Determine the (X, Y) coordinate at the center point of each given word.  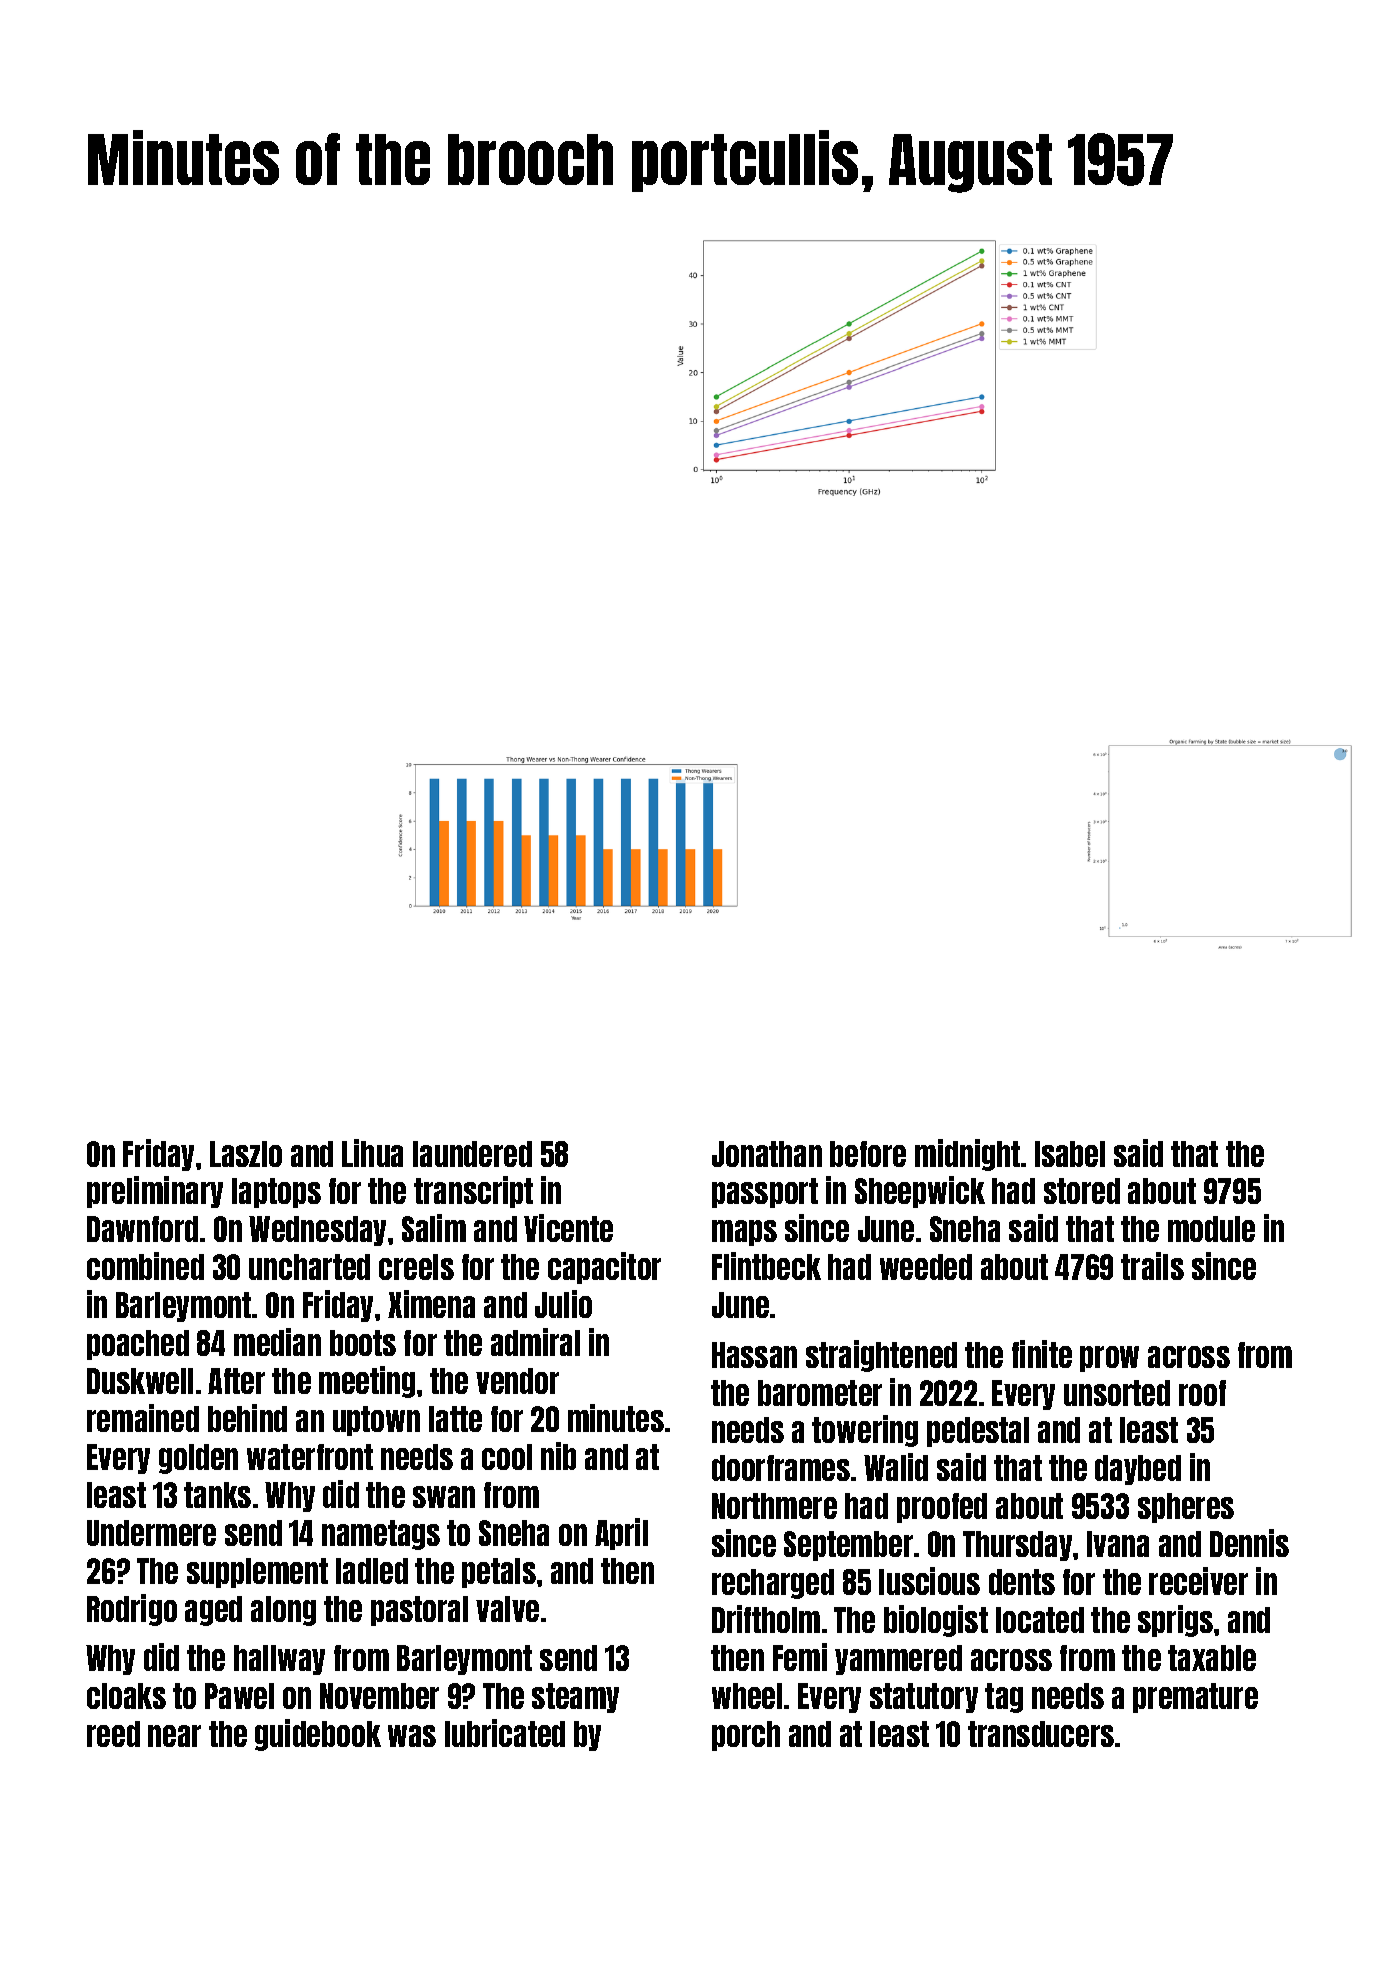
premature (1195, 1698)
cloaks (126, 1696)
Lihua (372, 1153)
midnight (967, 1155)
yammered (898, 1660)
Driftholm (766, 1619)
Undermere (151, 1533)
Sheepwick (920, 1192)
